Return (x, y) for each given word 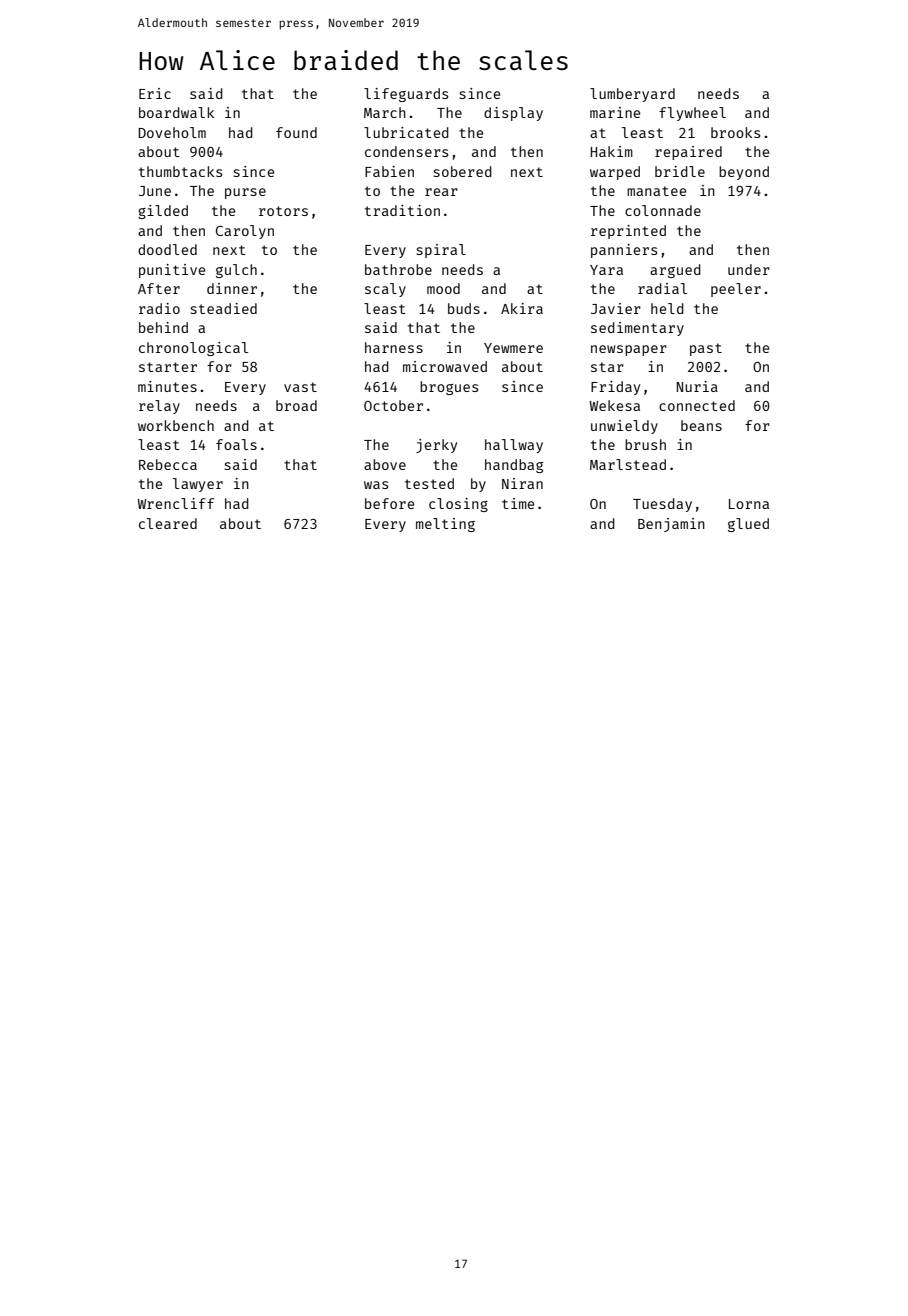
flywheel (692, 114)
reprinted (628, 232)
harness (394, 347)
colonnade (663, 210)
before (389, 503)
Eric (155, 93)
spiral (441, 251)
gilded (163, 212)
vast (300, 387)
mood (443, 288)
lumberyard (632, 95)
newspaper (629, 350)
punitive (172, 271)
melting (445, 525)
